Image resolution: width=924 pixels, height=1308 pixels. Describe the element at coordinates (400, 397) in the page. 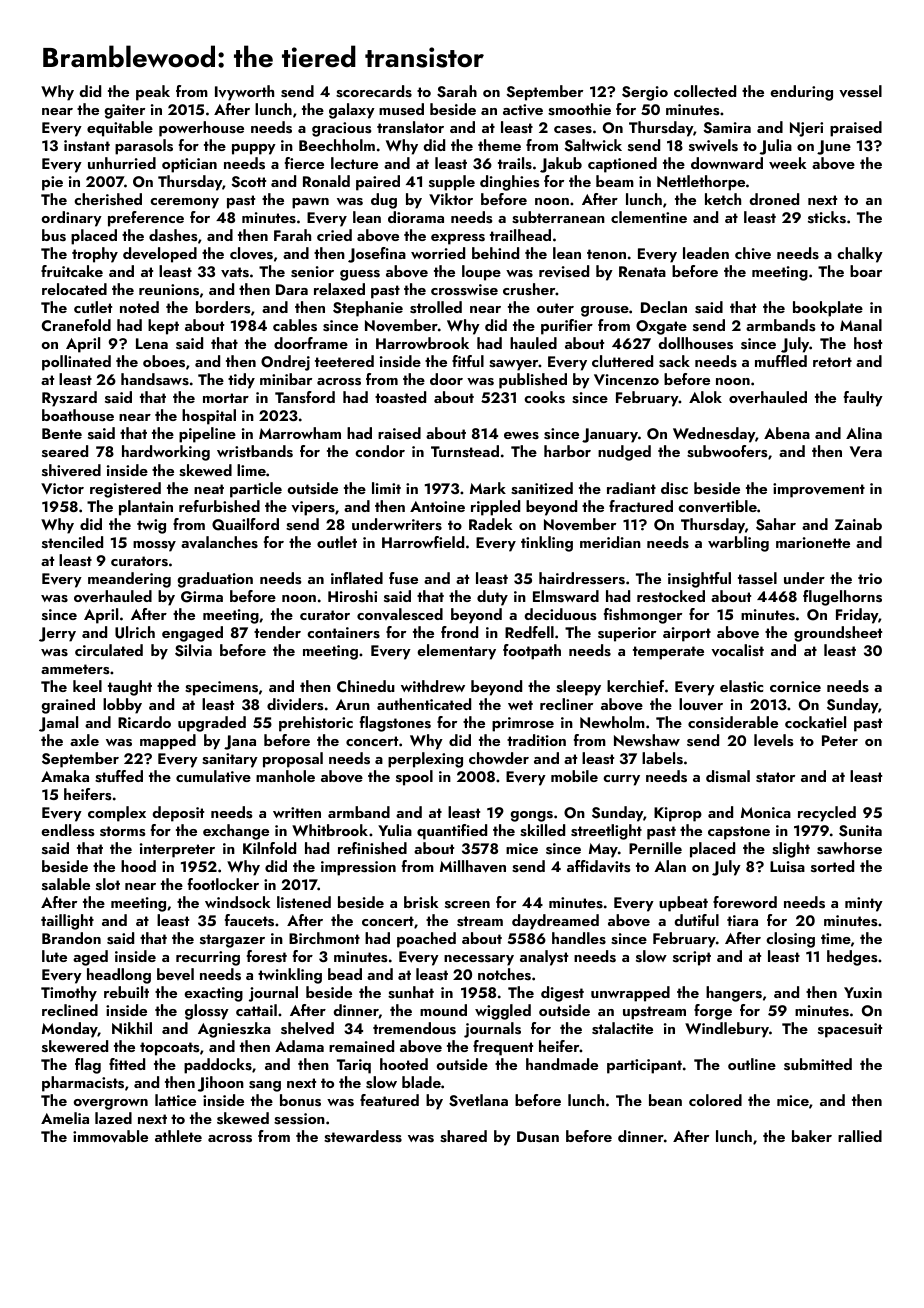

I see `toasted` at that location.
